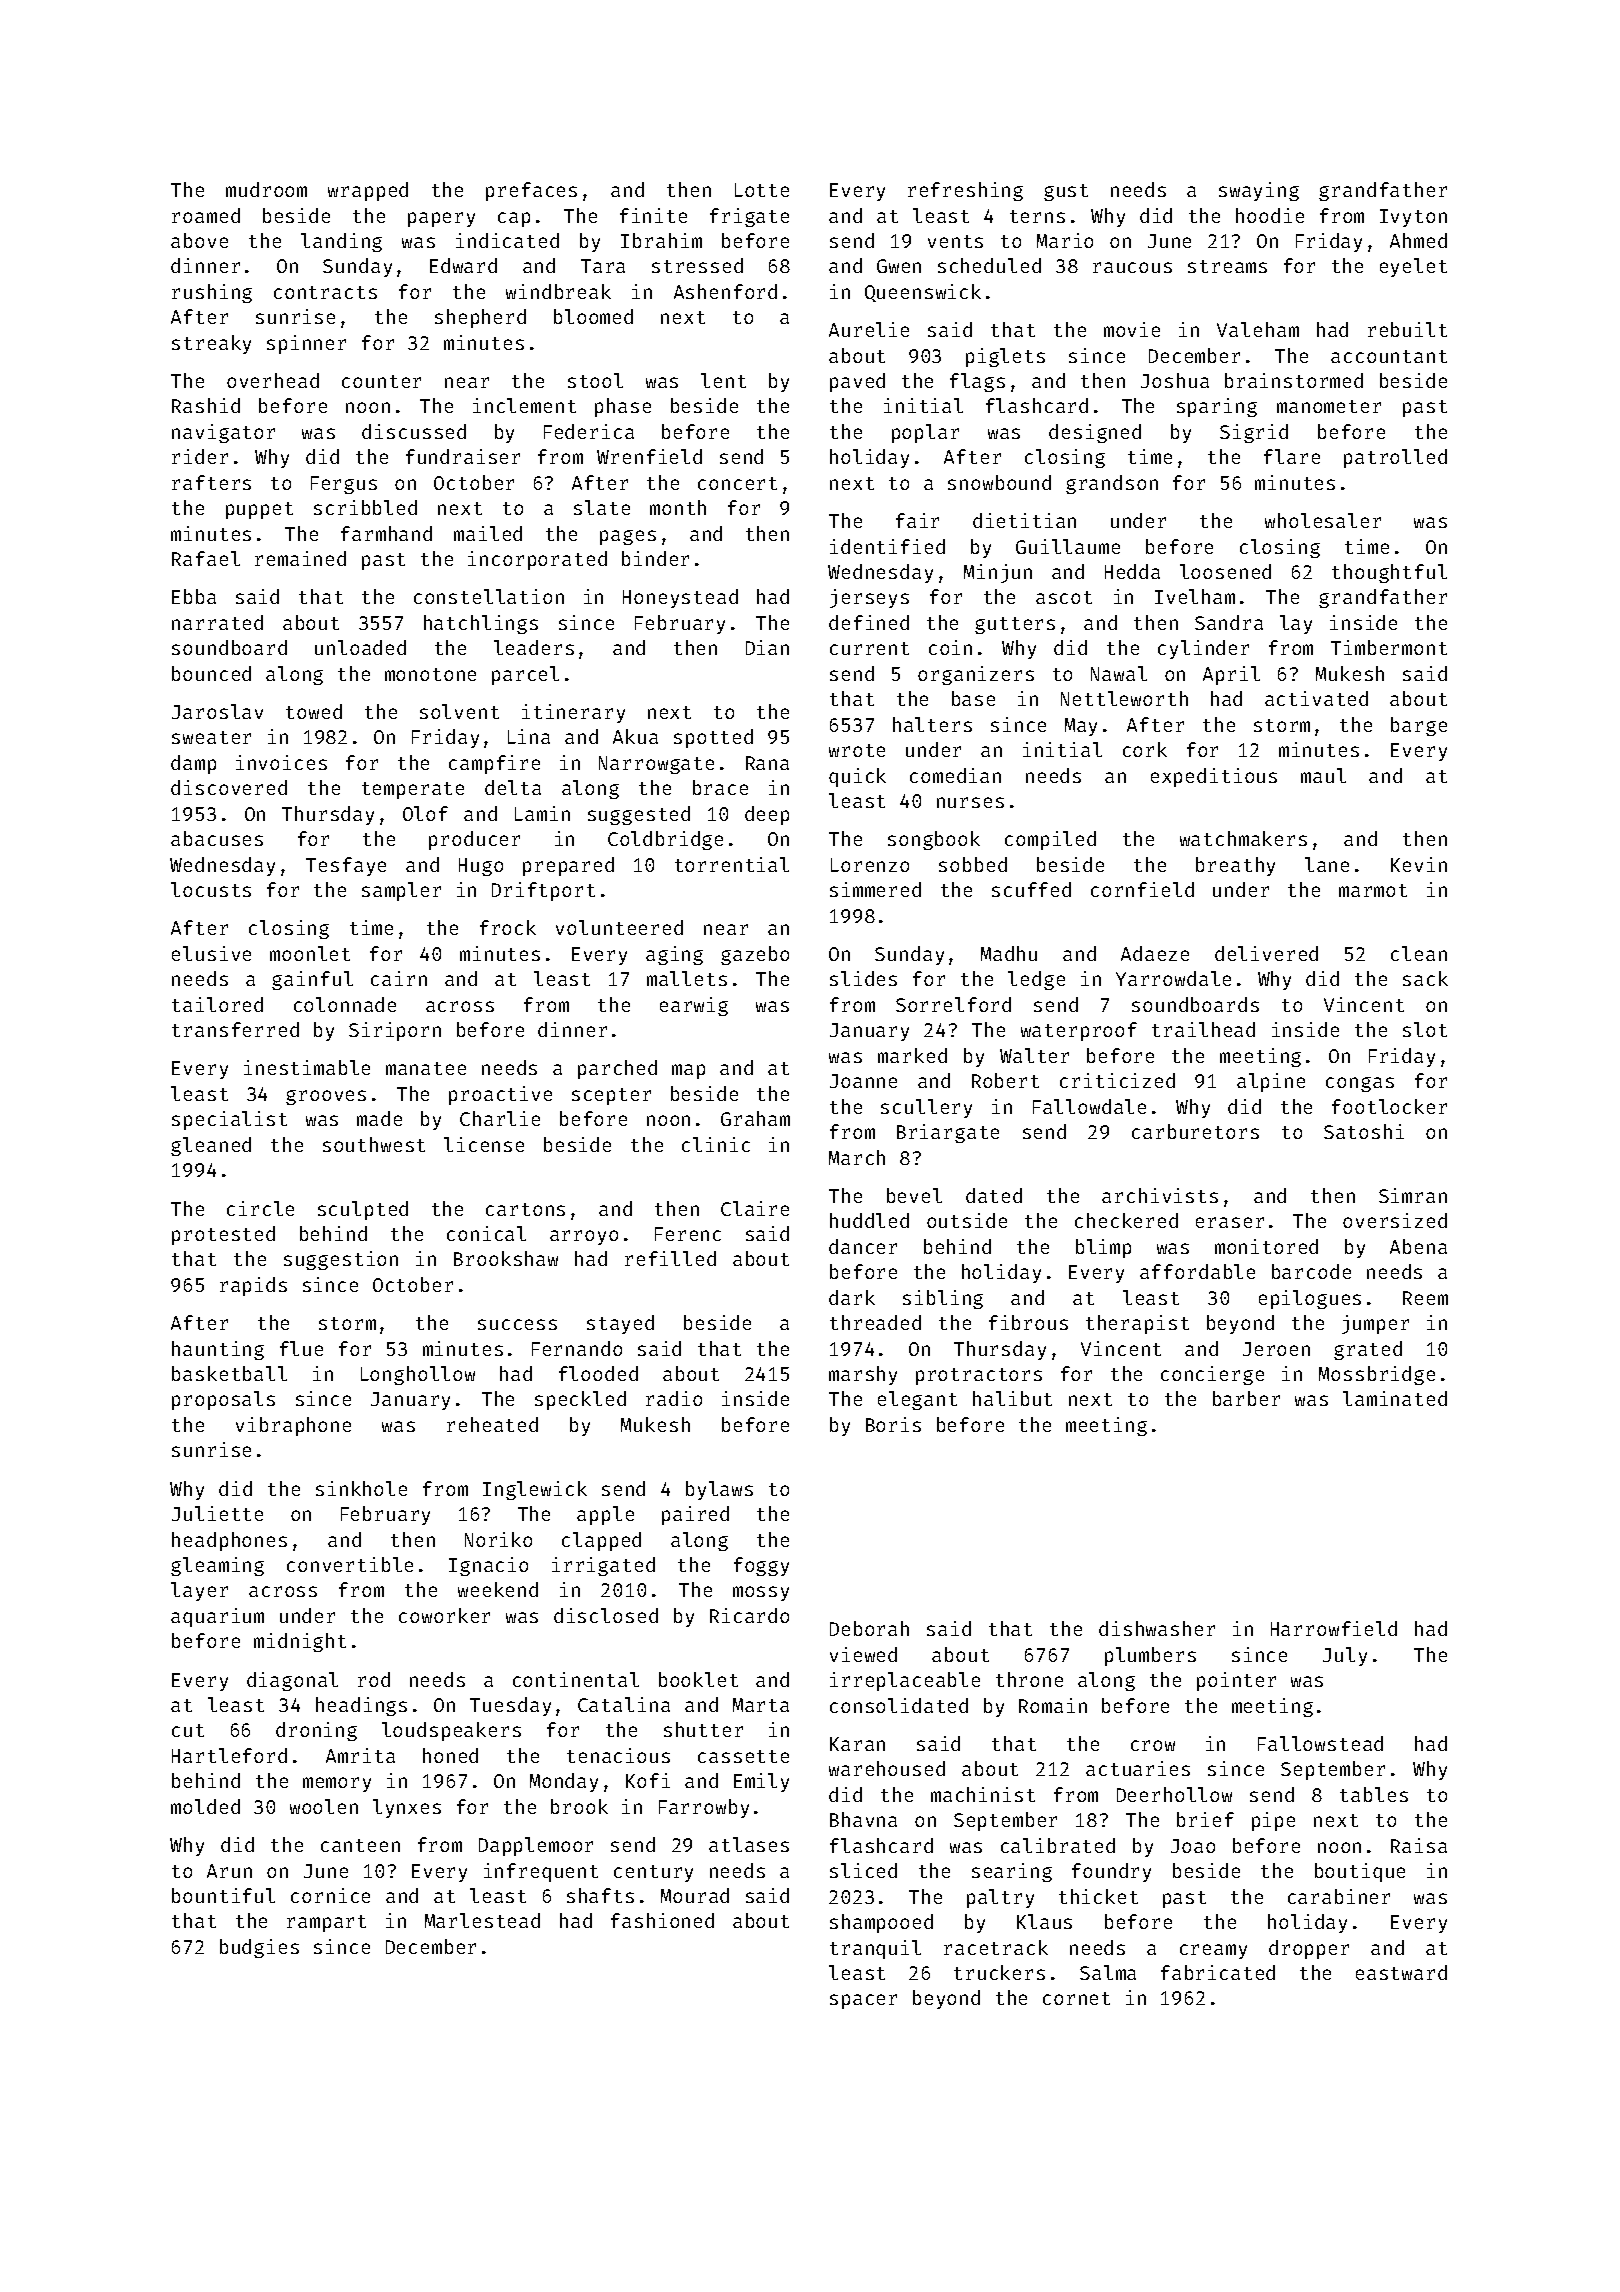 Image resolution: width=1620 pixels, height=2292 pixels. What do you see at coordinates (1029, 1679) in the screenshot?
I see `throne` at bounding box center [1029, 1679].
